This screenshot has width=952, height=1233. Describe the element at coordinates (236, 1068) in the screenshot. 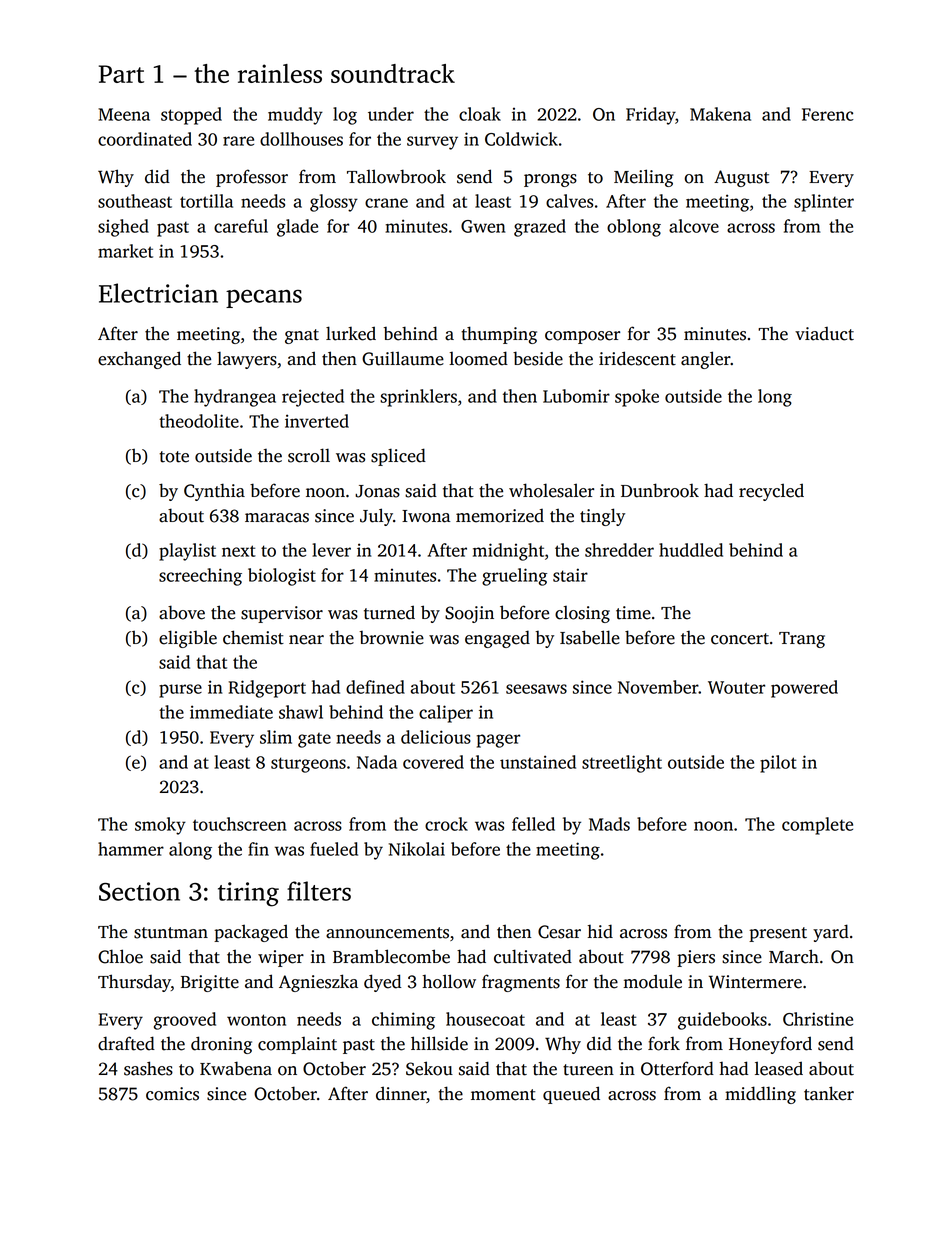

I see `Kwabena` at that location.
